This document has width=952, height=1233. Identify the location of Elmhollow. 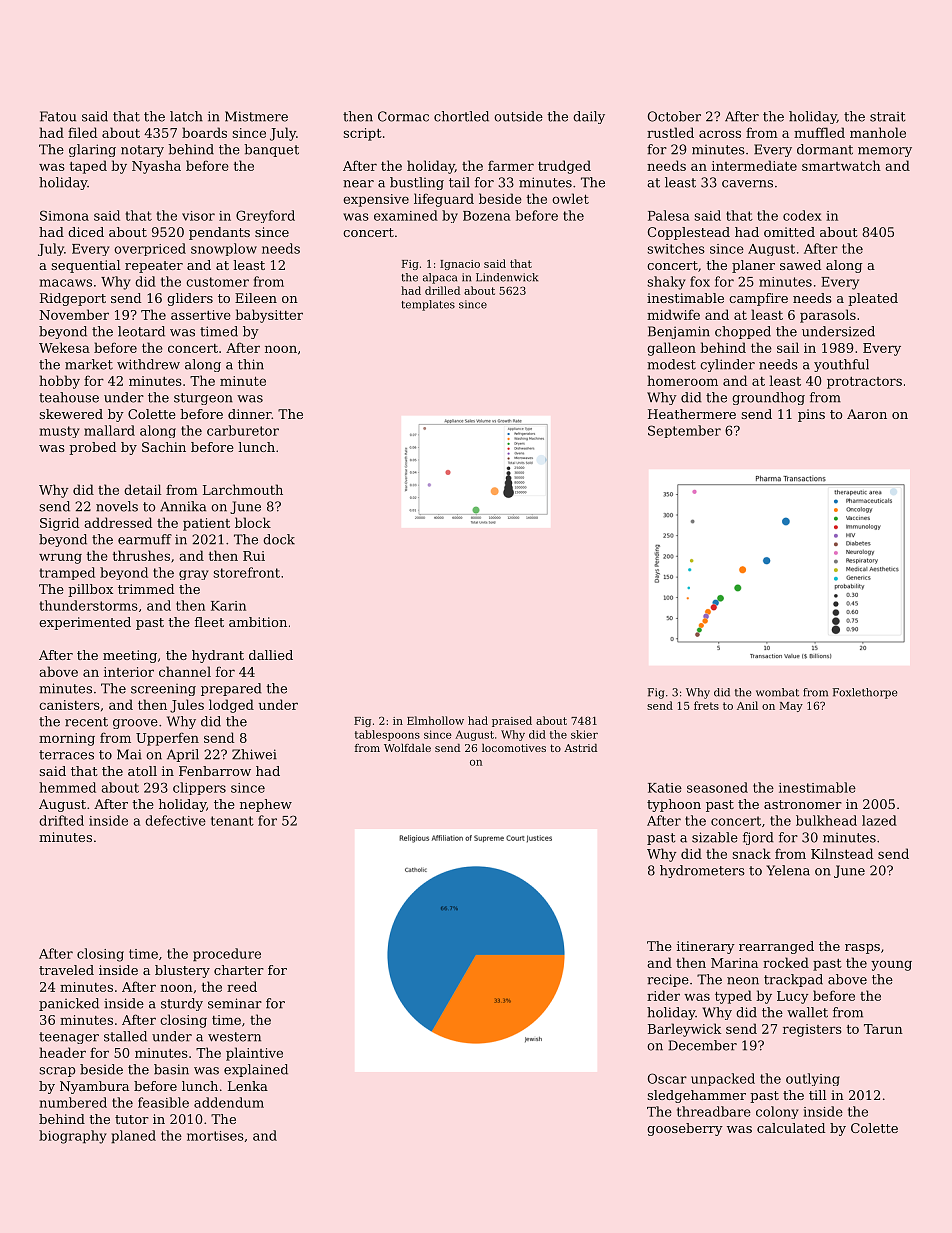
(435, 720).
